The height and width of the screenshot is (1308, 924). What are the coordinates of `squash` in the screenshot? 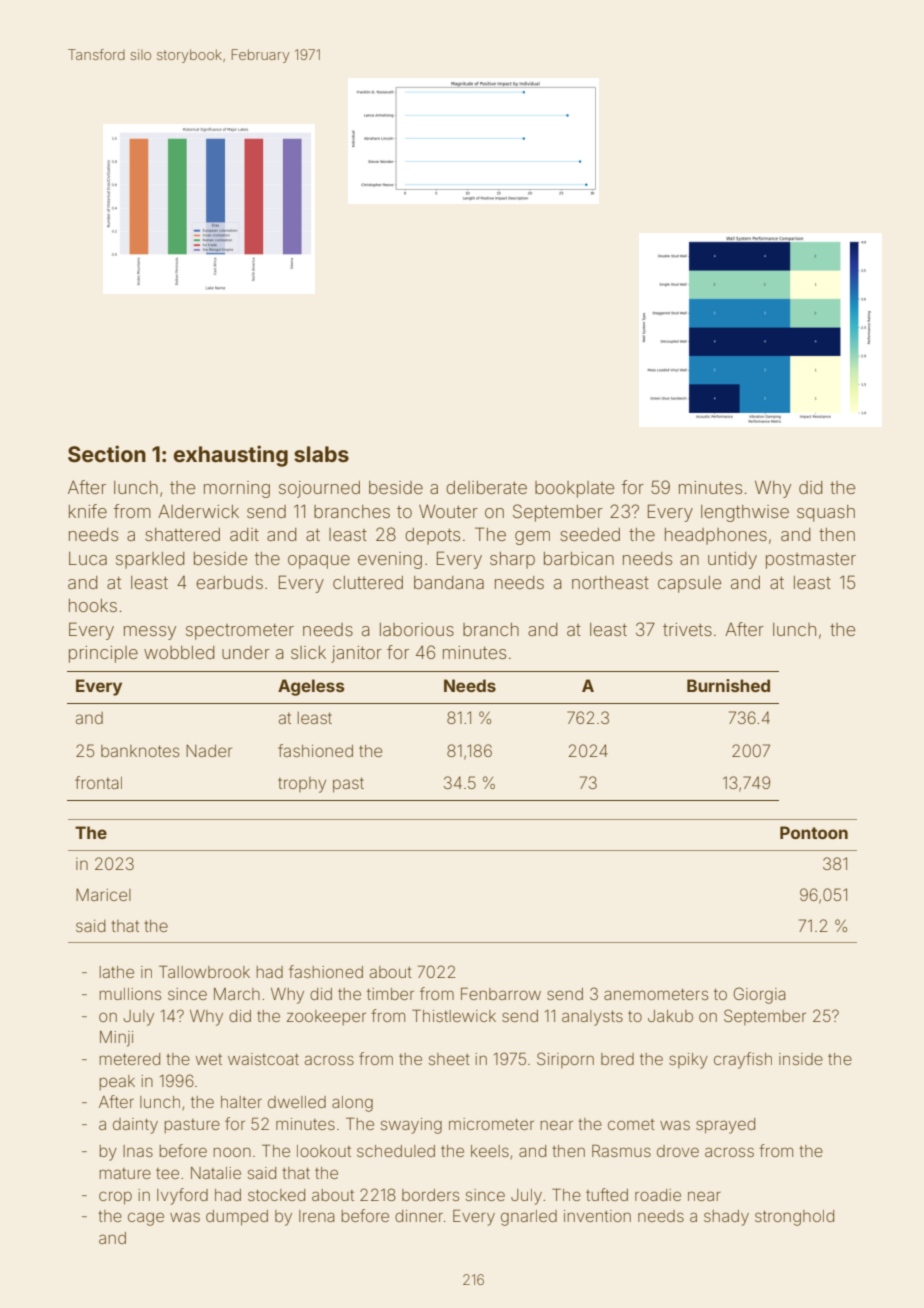 It's located at (826, 513).
